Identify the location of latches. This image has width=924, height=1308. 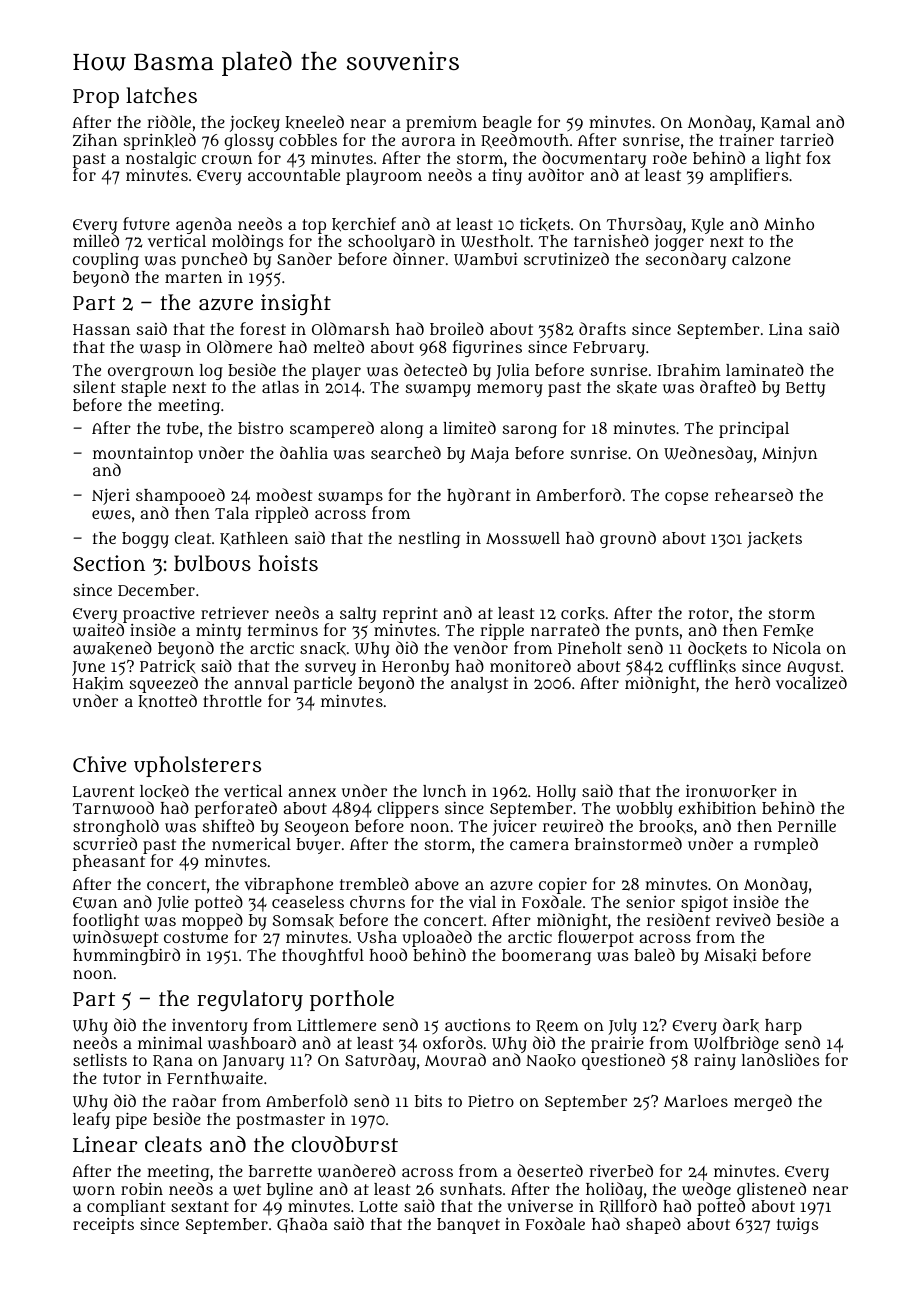
(161, 95).
